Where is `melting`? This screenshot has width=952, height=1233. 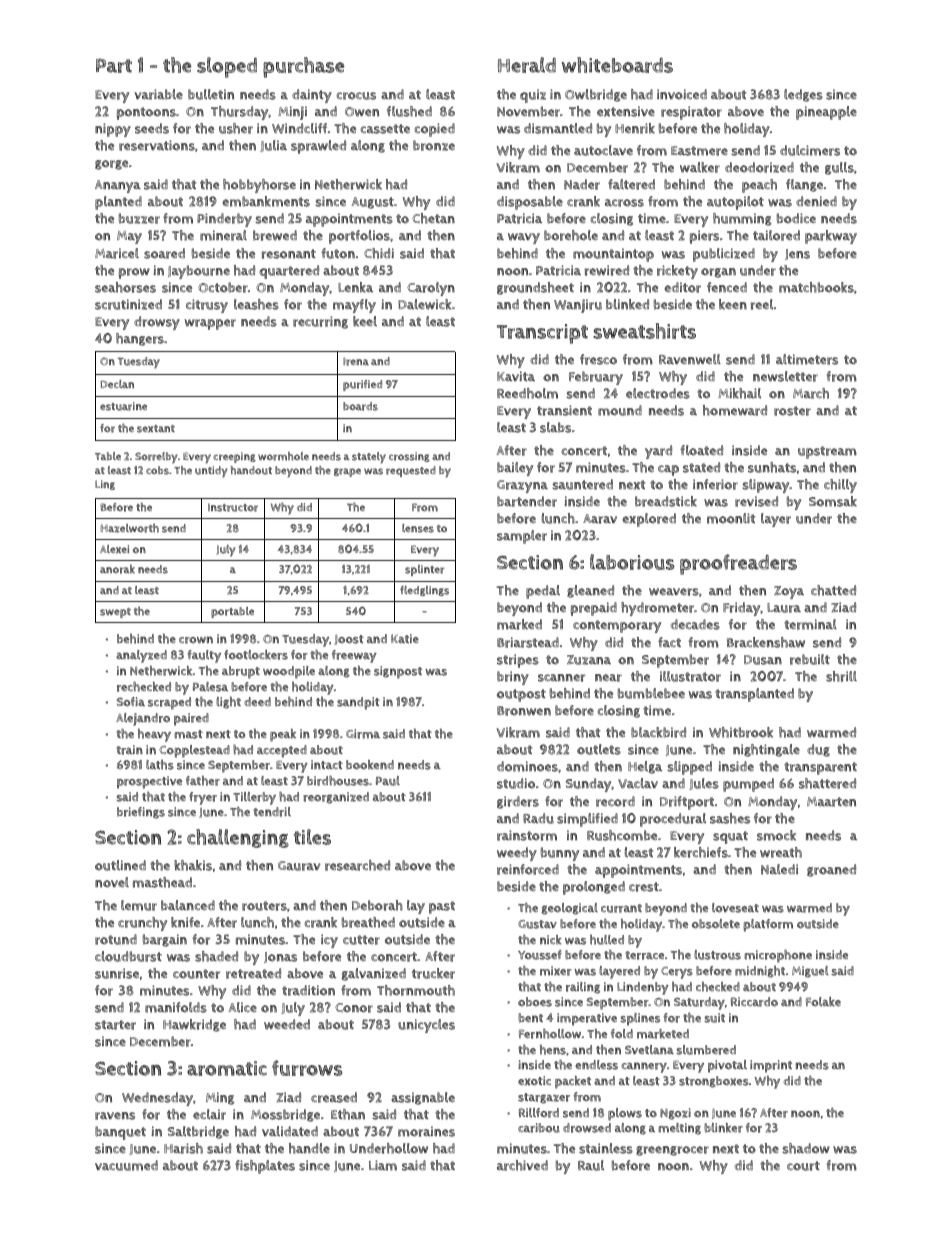
melting is located at coordinates (679, 1129).
